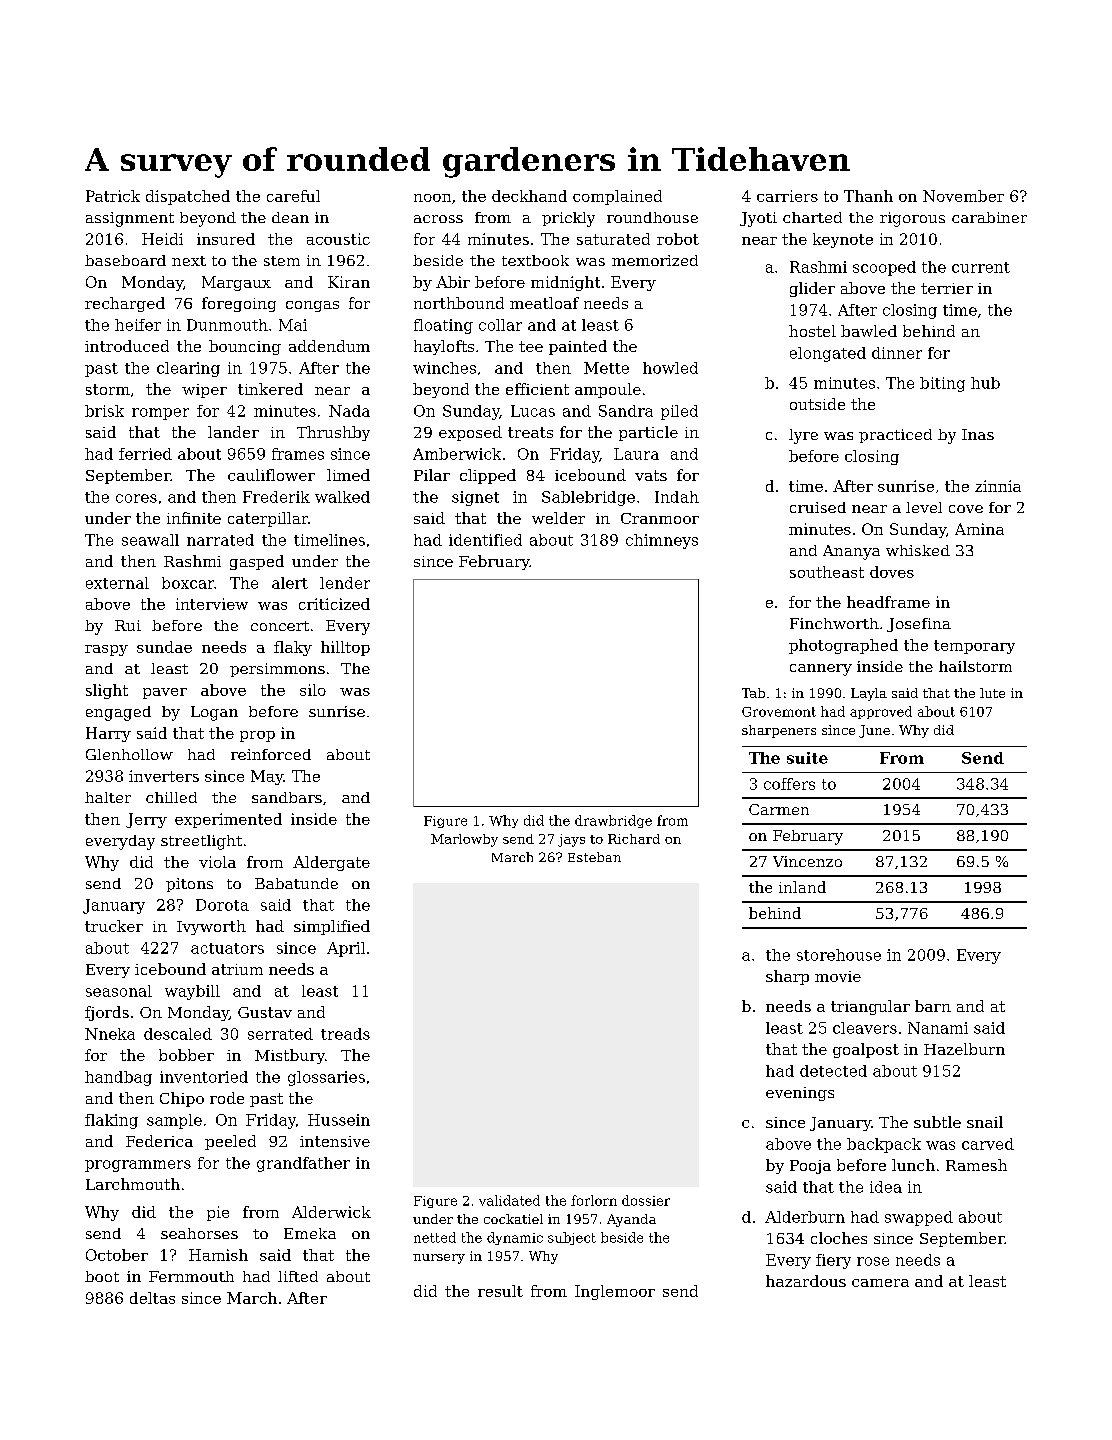 This document has width=1112, height=1440. I want to click on silo, so click(313, 690).
